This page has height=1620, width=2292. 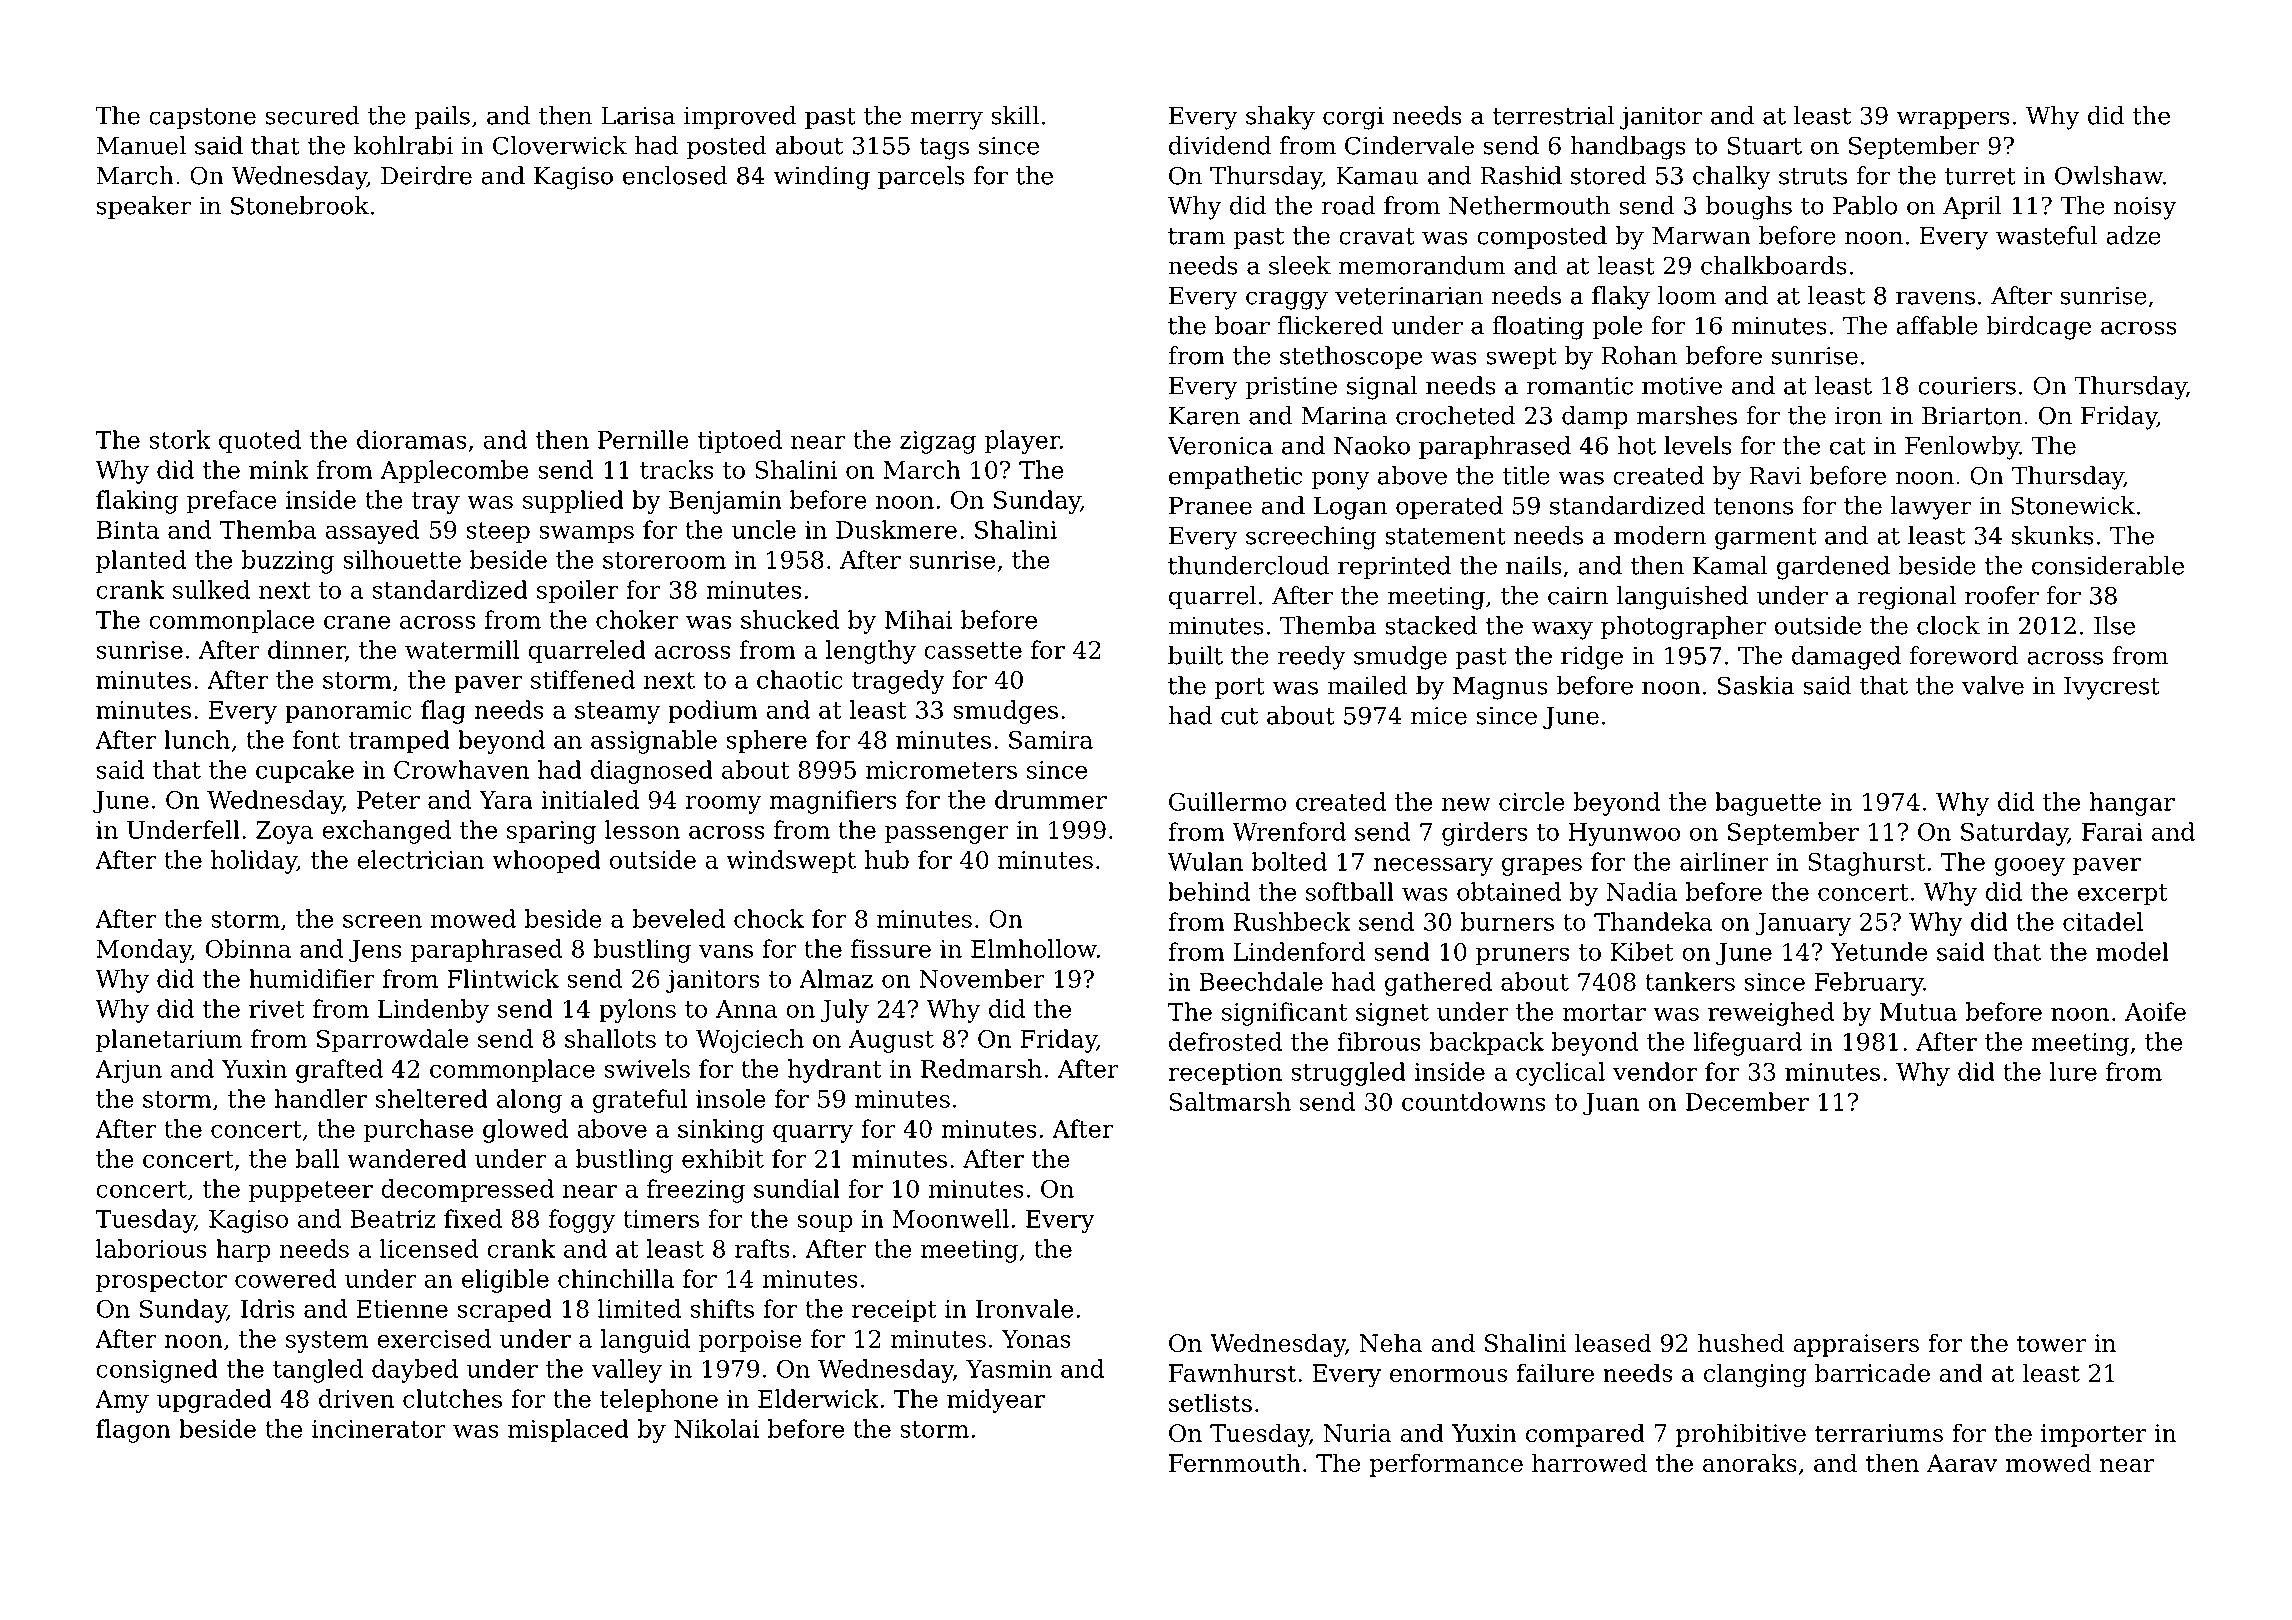 I want to click on Cloverwick, so click(x=560, y=145).
